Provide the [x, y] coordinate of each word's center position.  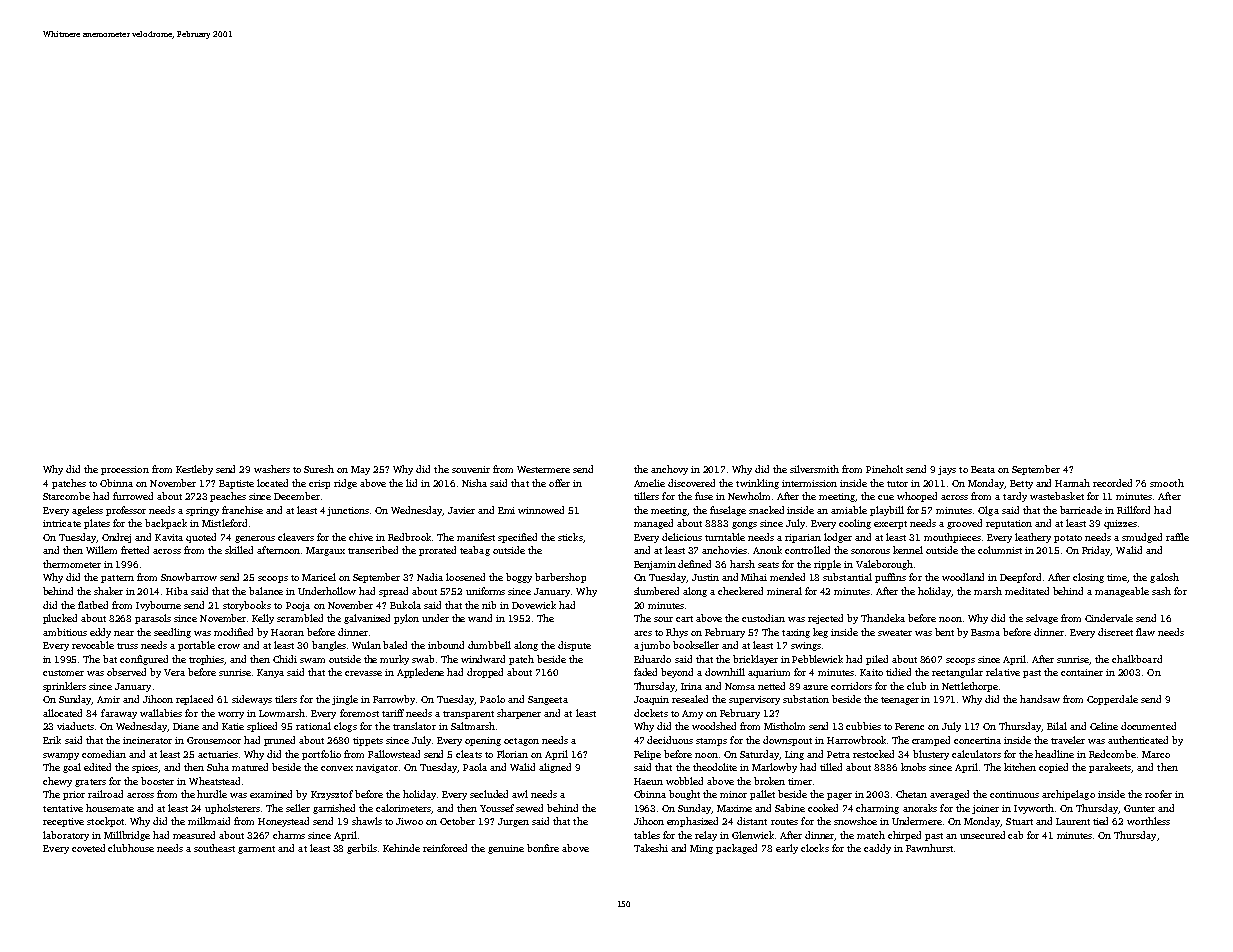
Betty [1021, 484]
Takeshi [651, 848]
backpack [166, 524]
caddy [877, 849]
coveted [88, 848]
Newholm [749, 496]
